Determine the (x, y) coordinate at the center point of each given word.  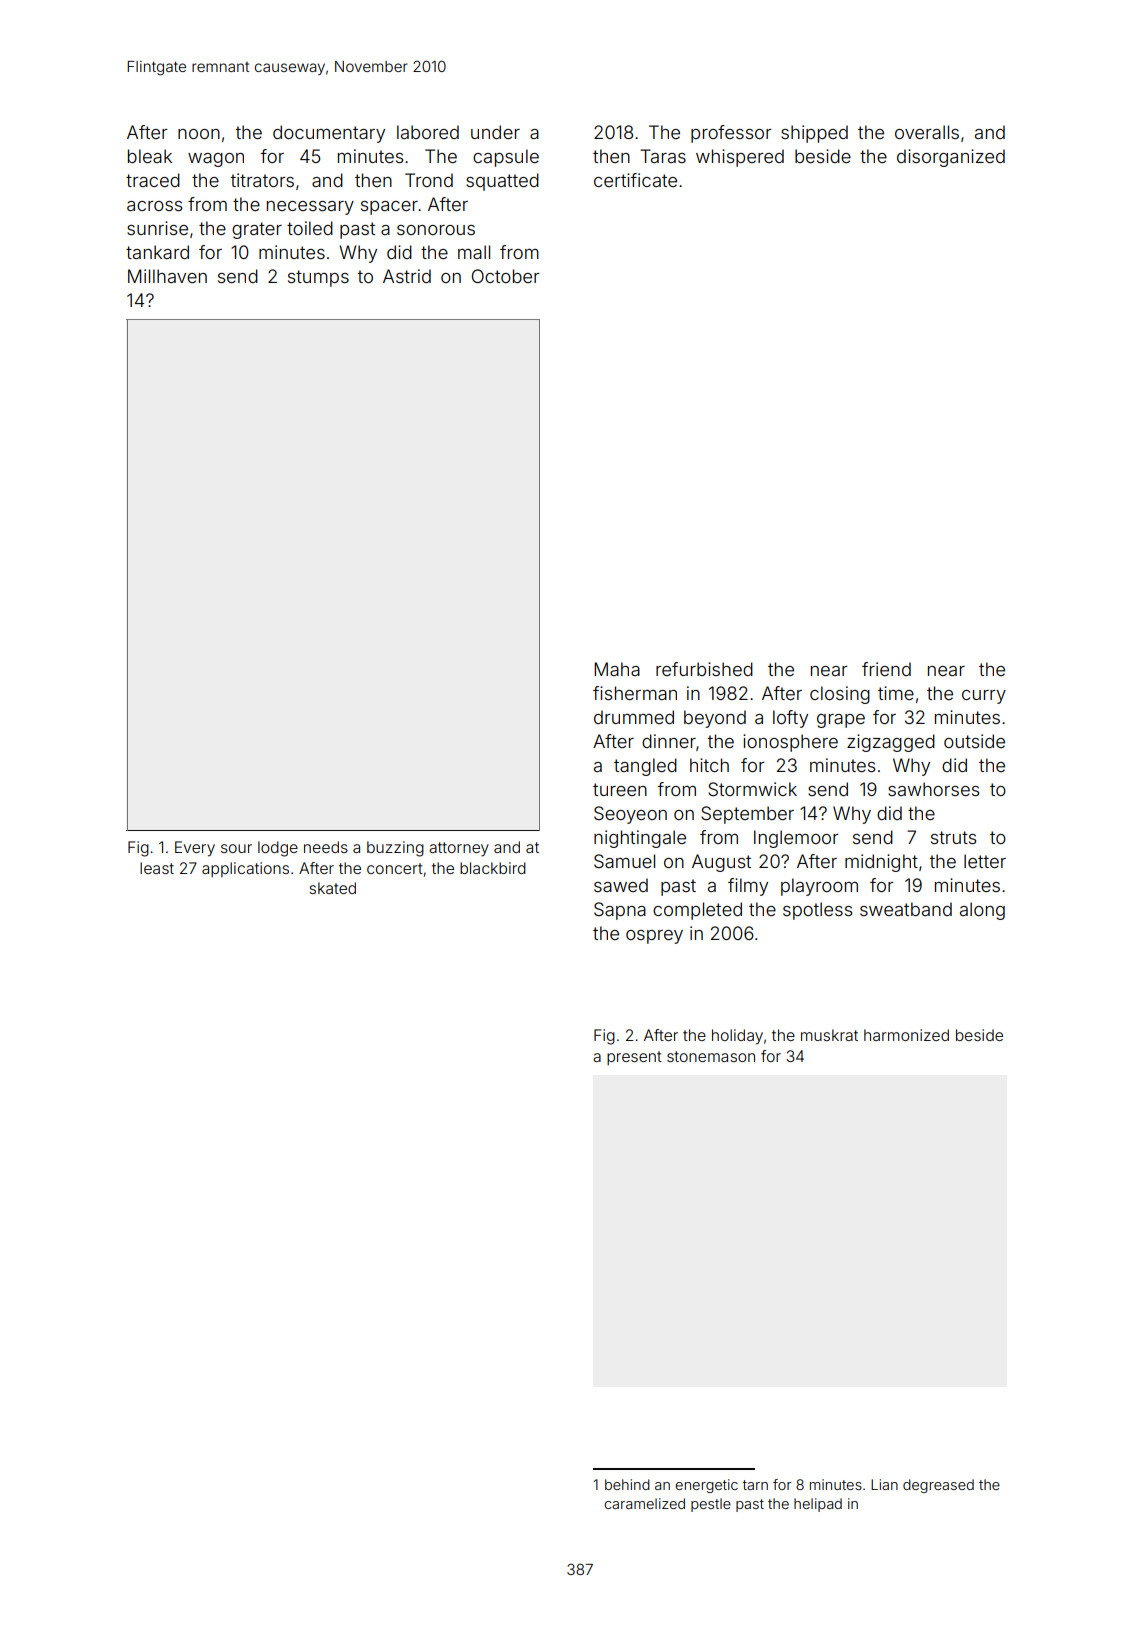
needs (326, 847)
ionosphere (790, 743)
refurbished (704, 669)
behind (627, 1484)
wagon (216, 160)
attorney (459, 849)
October (506, 276)
